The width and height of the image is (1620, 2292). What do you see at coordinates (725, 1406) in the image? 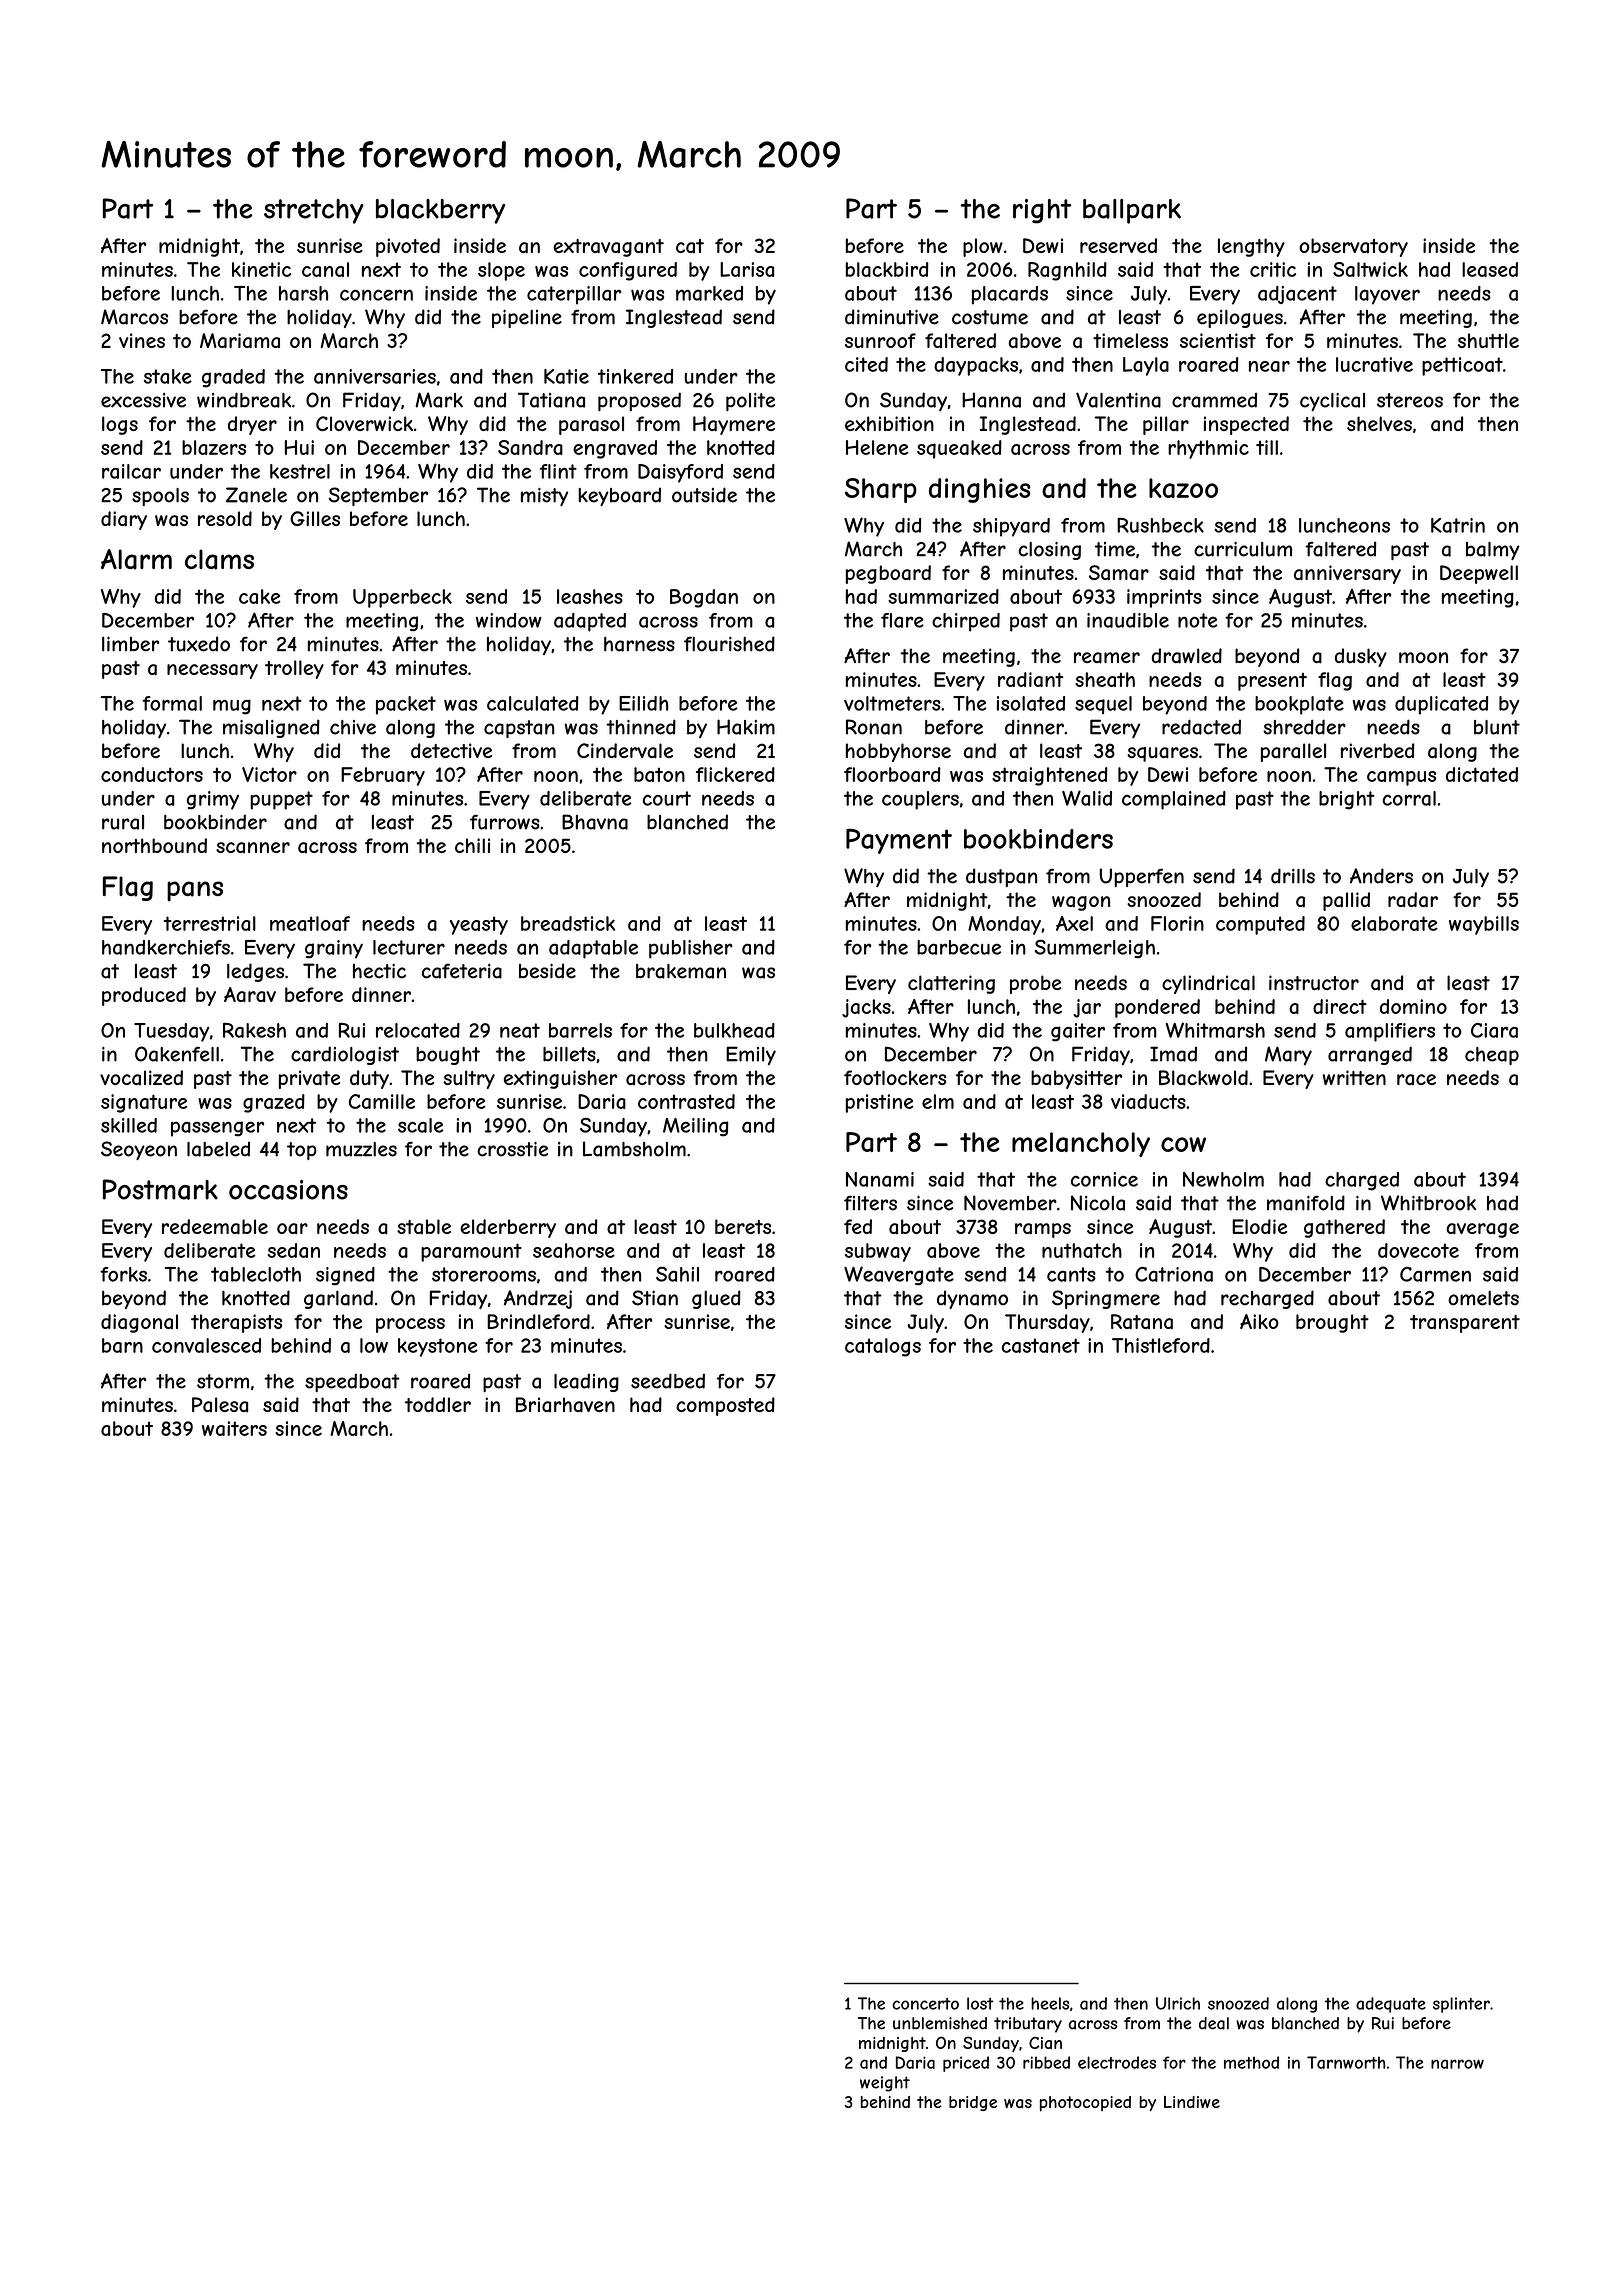
I see `composted` at bounding box center [725, 1406].
